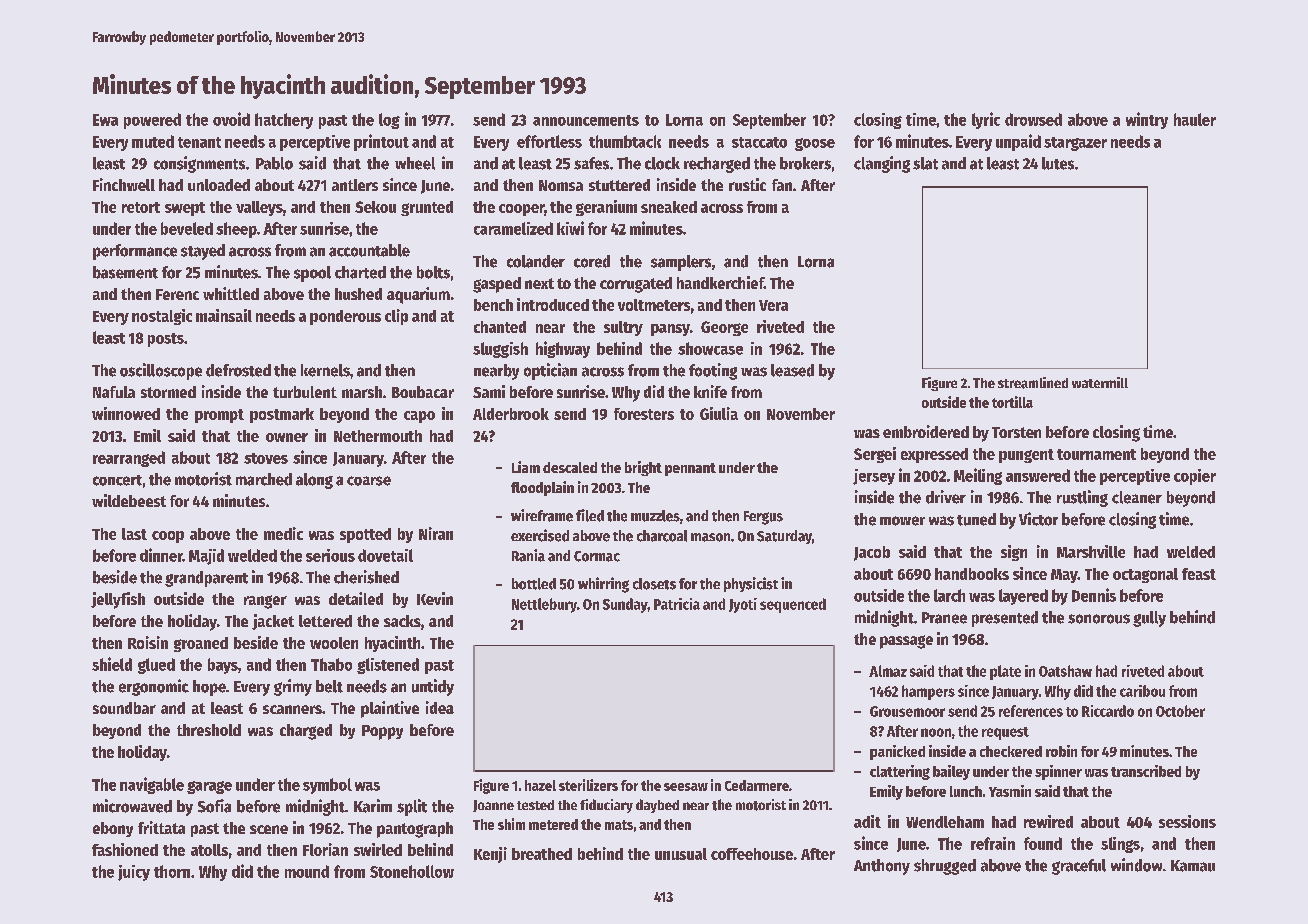 The width and height of the image is (1308, 924). I want to click on hauler, so click(1195, 119).
